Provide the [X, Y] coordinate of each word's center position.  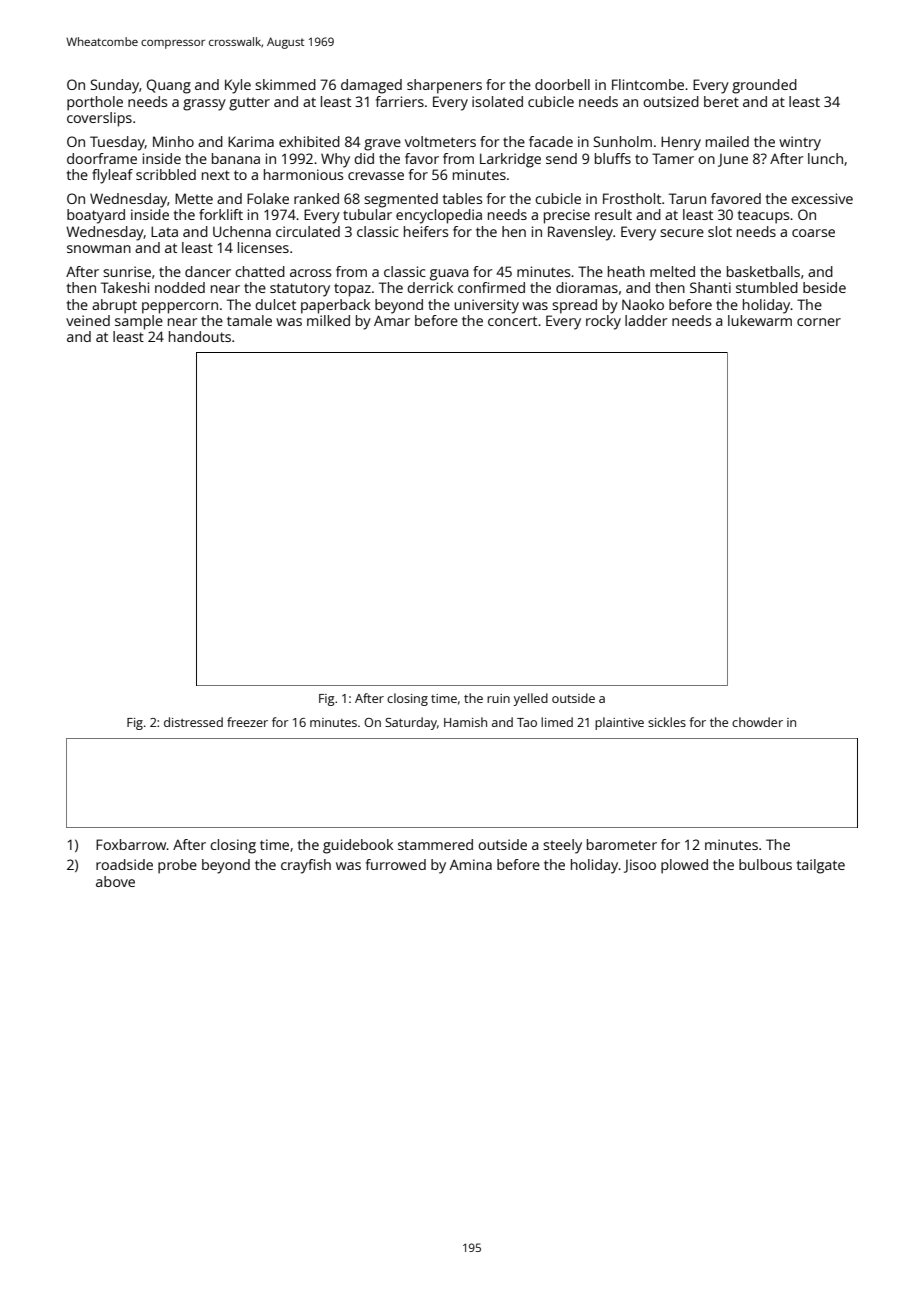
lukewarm [760, 320]
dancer [208, 271]
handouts [200, 336]
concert [512, 321]
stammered [435, 844]
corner [819, 322]
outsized [671, 101]
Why [335, 160]
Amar [392, 320]
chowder [757, 722]
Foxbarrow [131, 844]
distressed [193, 722]
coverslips [99, 119]
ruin [498, 698]
